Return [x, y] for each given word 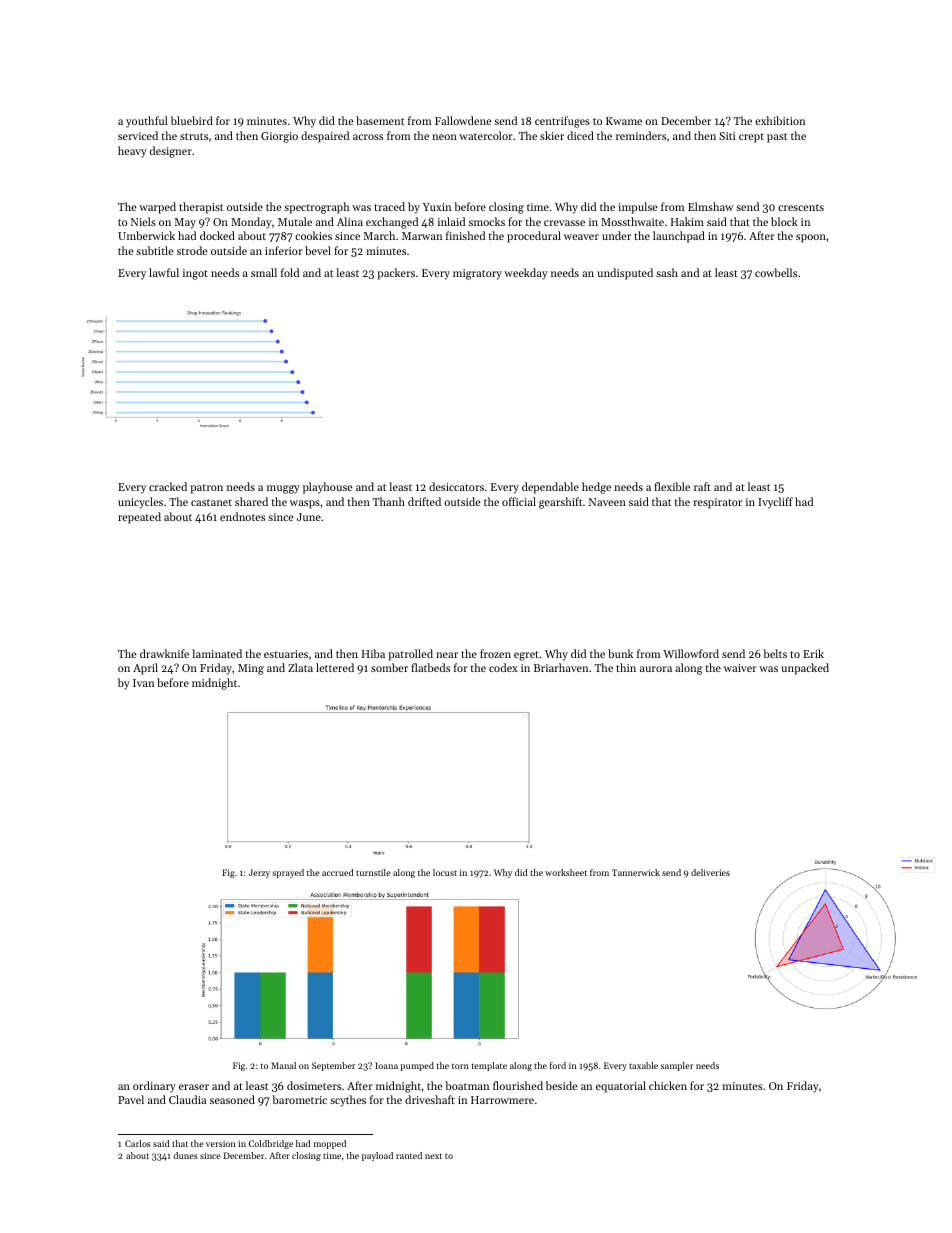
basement [380, 120]
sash [667, 272]
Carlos [138, 1143]
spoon [811, 238]
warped [157, 208]
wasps [305, 504]
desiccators [456, 486]
